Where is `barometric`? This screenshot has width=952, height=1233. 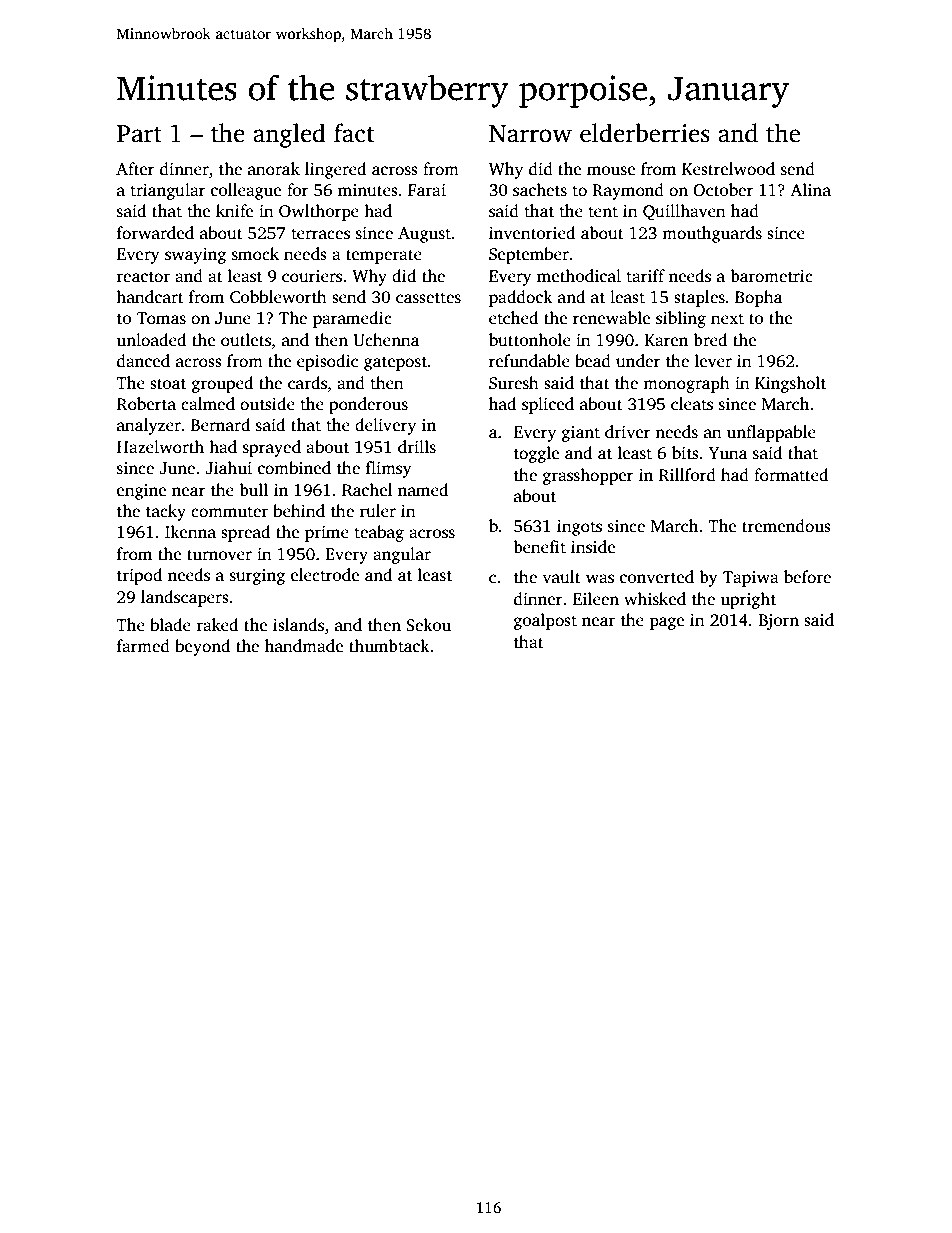
barometric is located at coordinates (772, 276).
